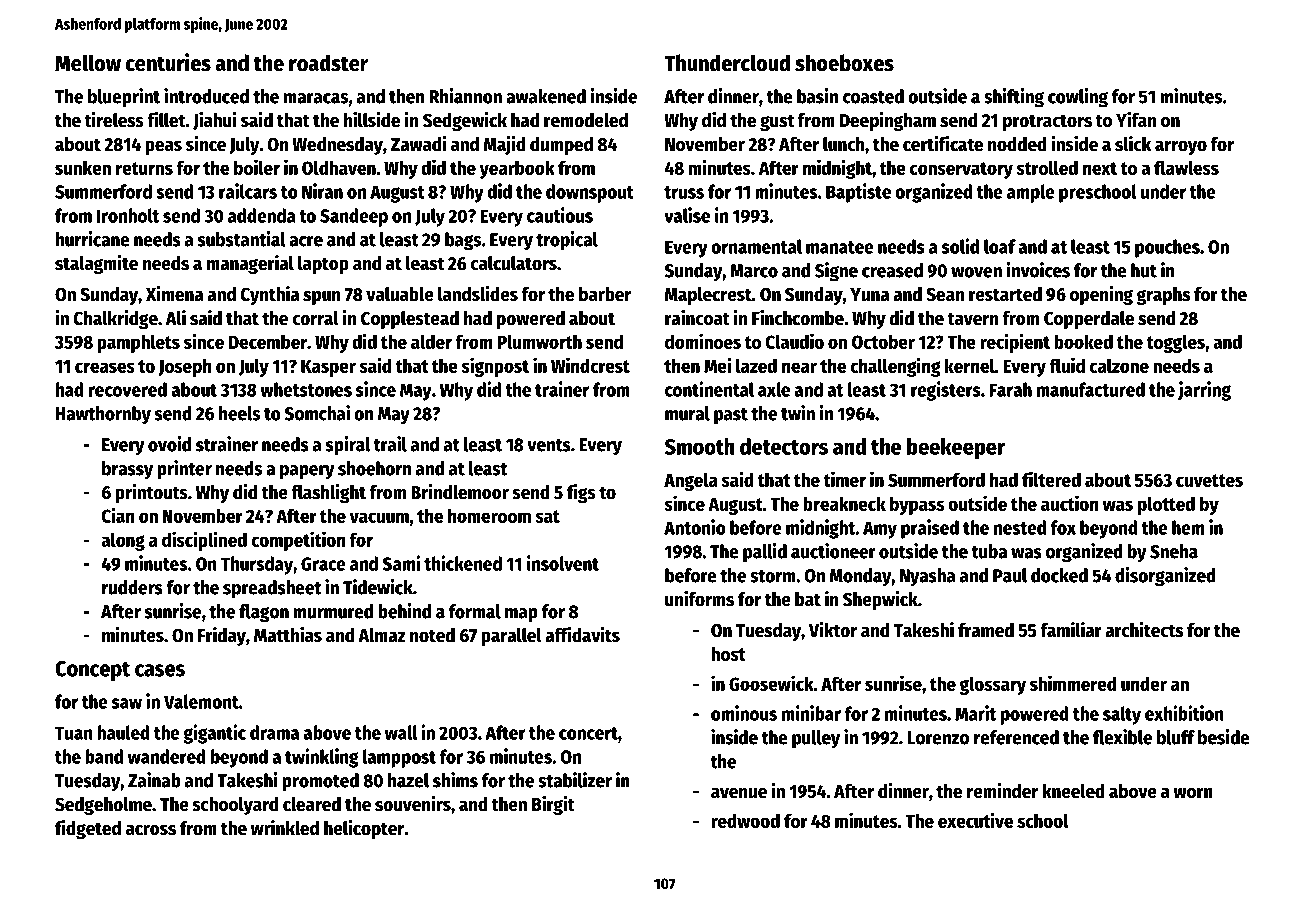  I want to click on fidgeted, so click(88, 829).
